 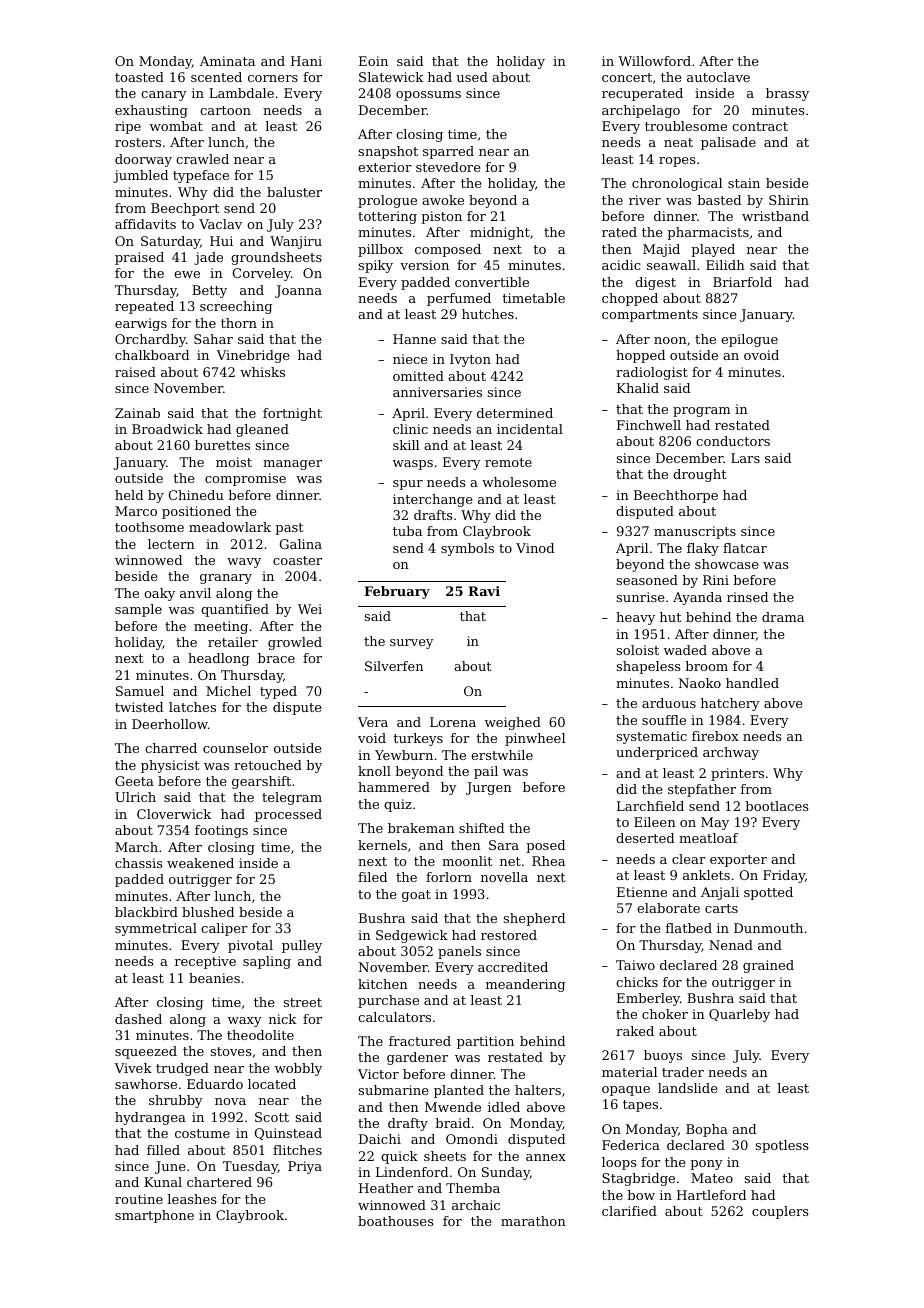 I want to click on toasted, so click(x=139, y=77).
